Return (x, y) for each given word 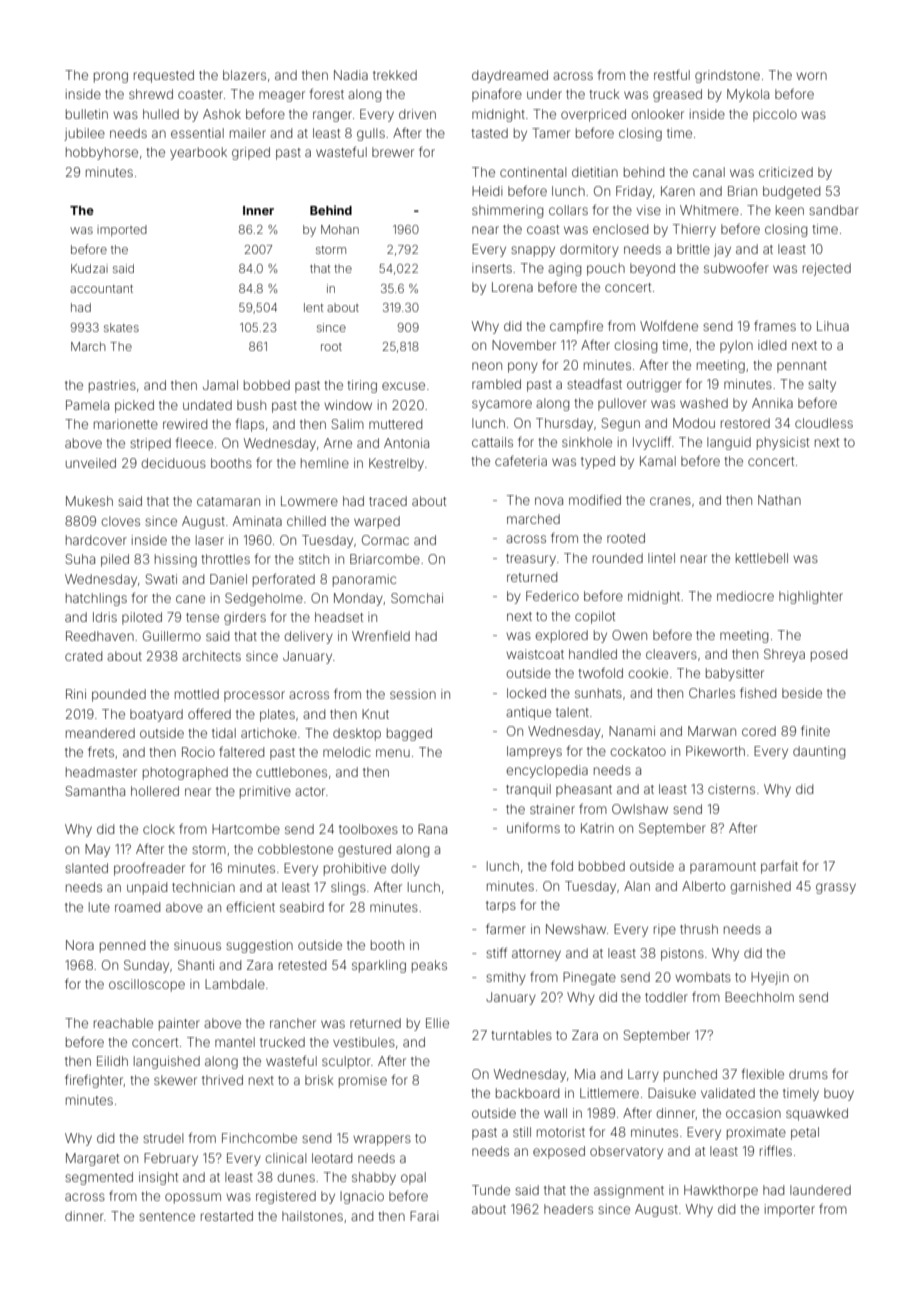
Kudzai (89, 268)
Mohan (340, 229)
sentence (167, 1216)
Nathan (779, 500)
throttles (225, 559)
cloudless (824, 423)
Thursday (564, 424)
